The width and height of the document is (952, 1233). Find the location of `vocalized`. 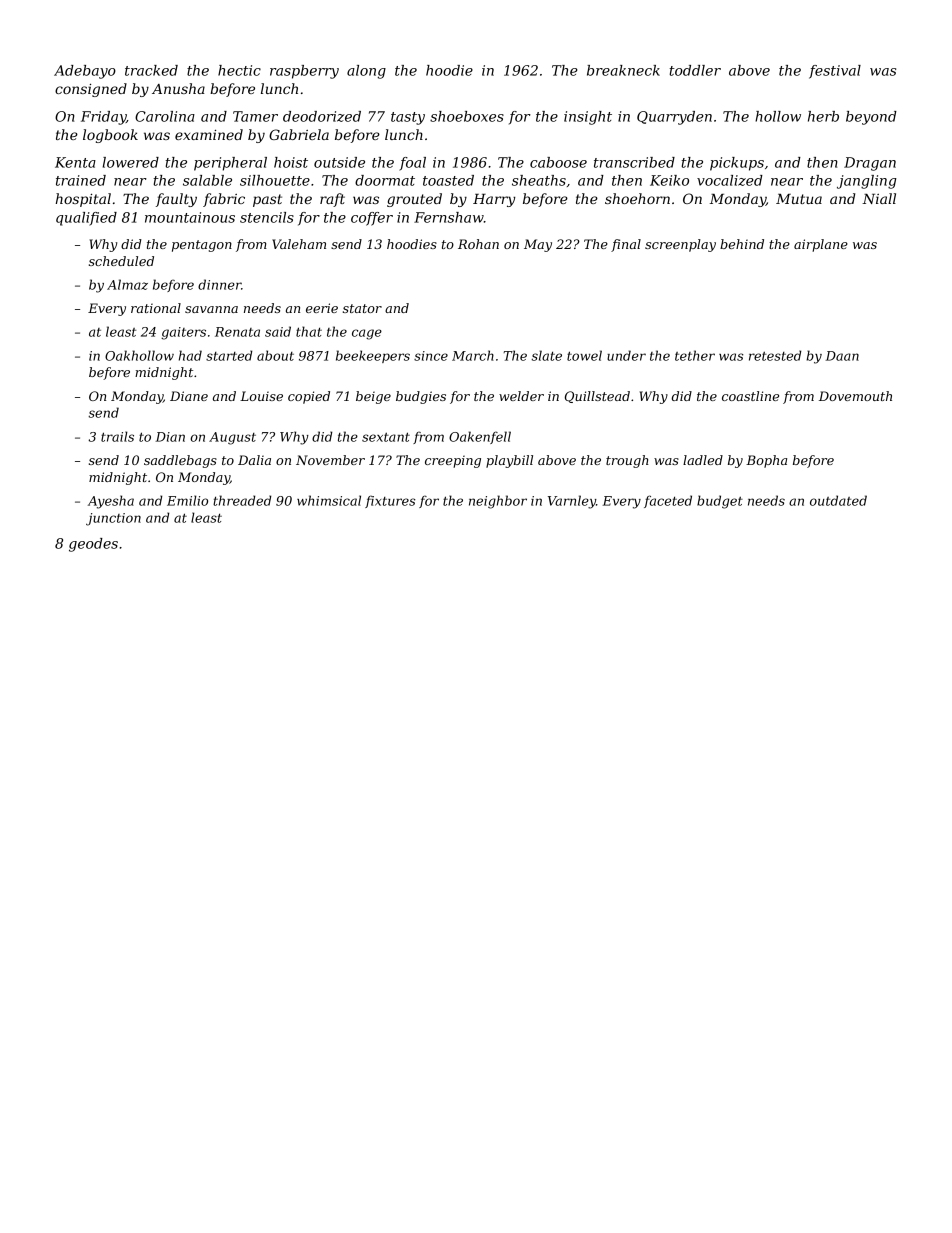

vocalized is located at coordinates (730, 180).
